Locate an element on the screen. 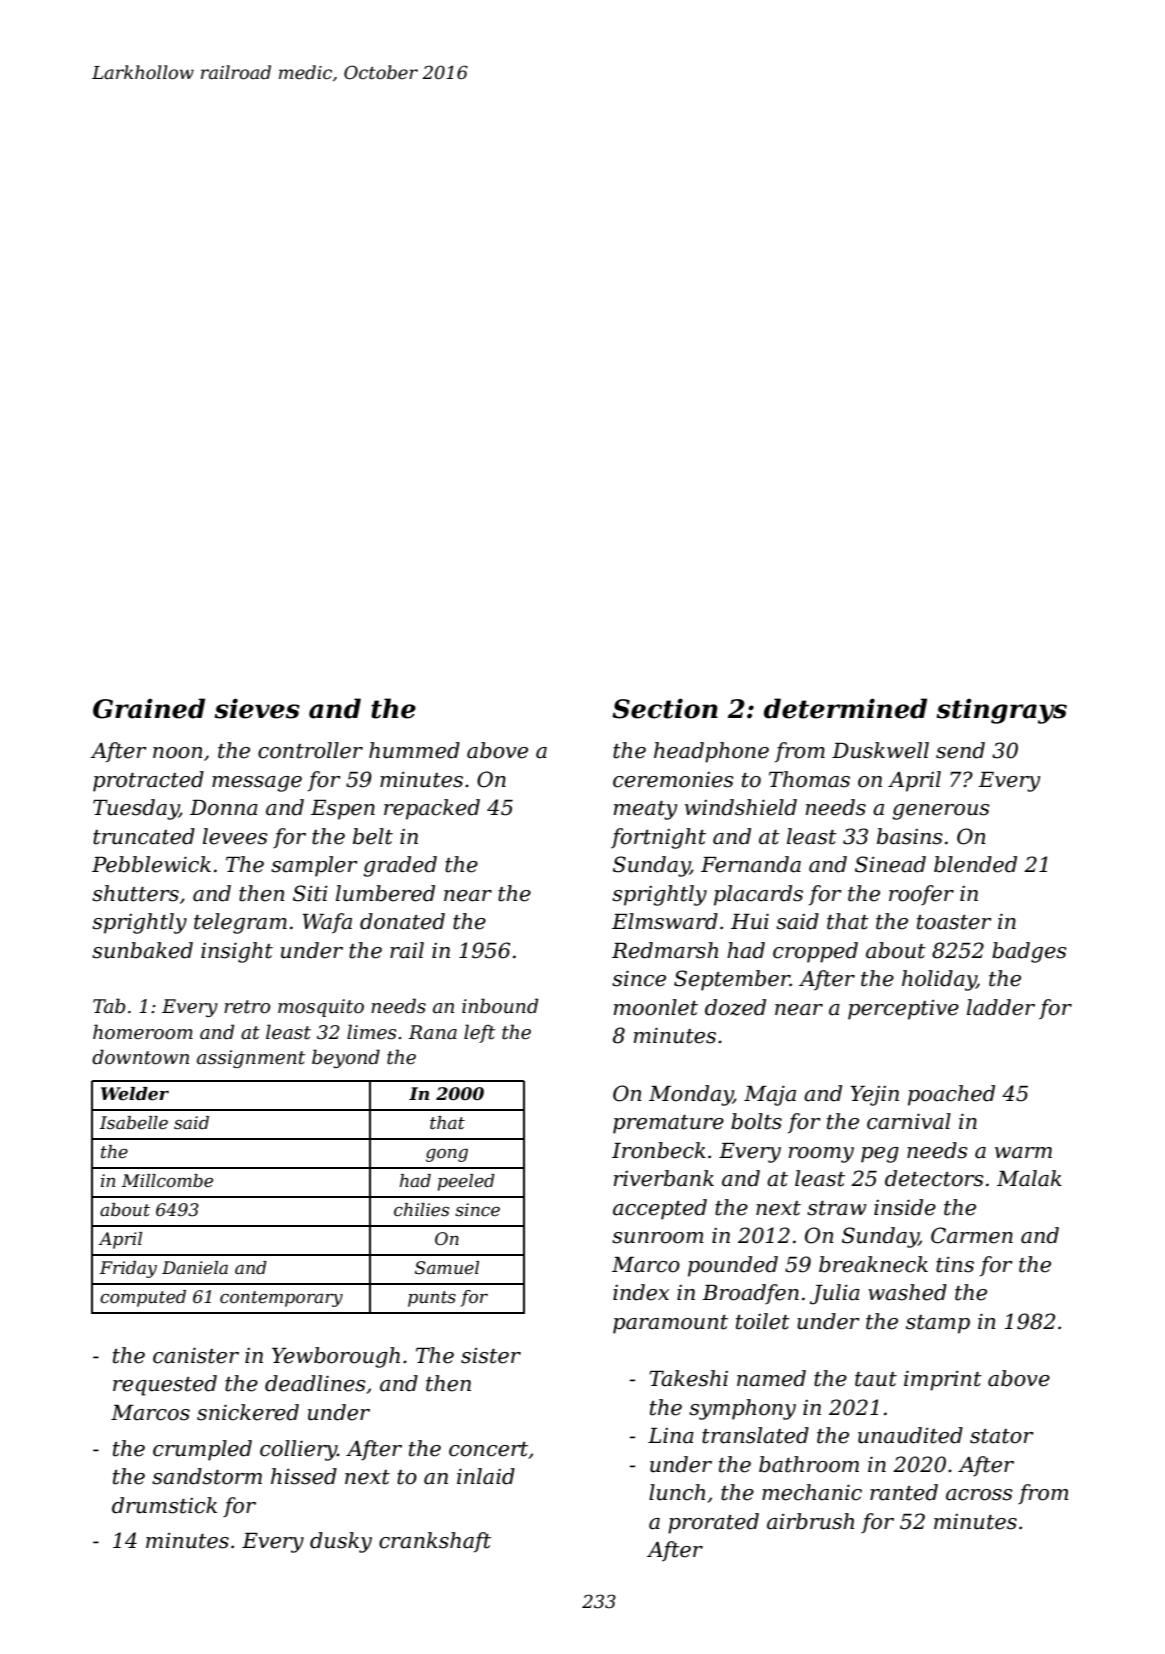 This screenshot has width=1165, height=1654. Isabelle is located at coordinates (134, 1123).
